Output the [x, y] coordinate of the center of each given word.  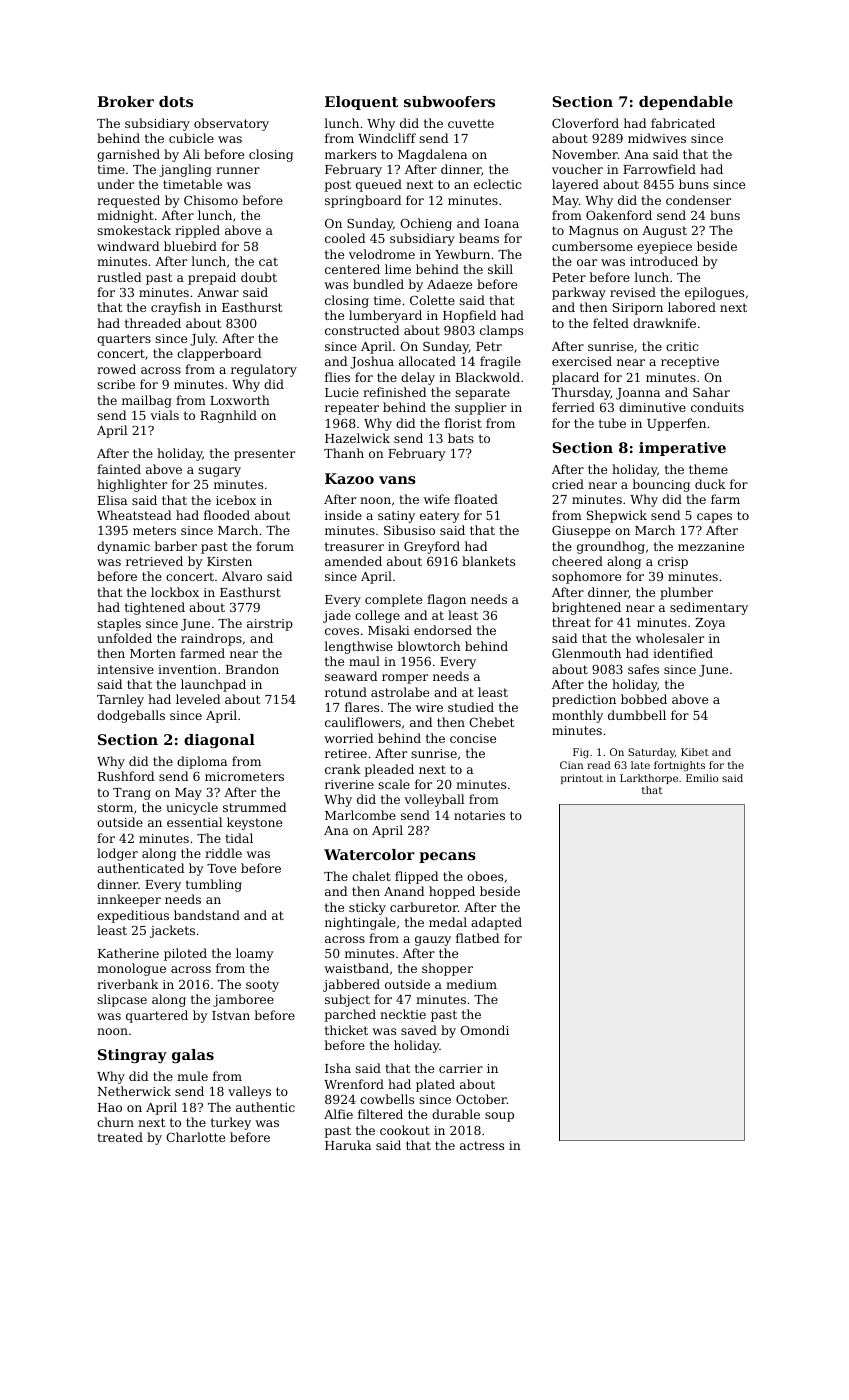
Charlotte [195, 1137]
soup [499, 1117]
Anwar [218, 292]
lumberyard [385, 316]
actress [482, 1145]
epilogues [714, 293]
